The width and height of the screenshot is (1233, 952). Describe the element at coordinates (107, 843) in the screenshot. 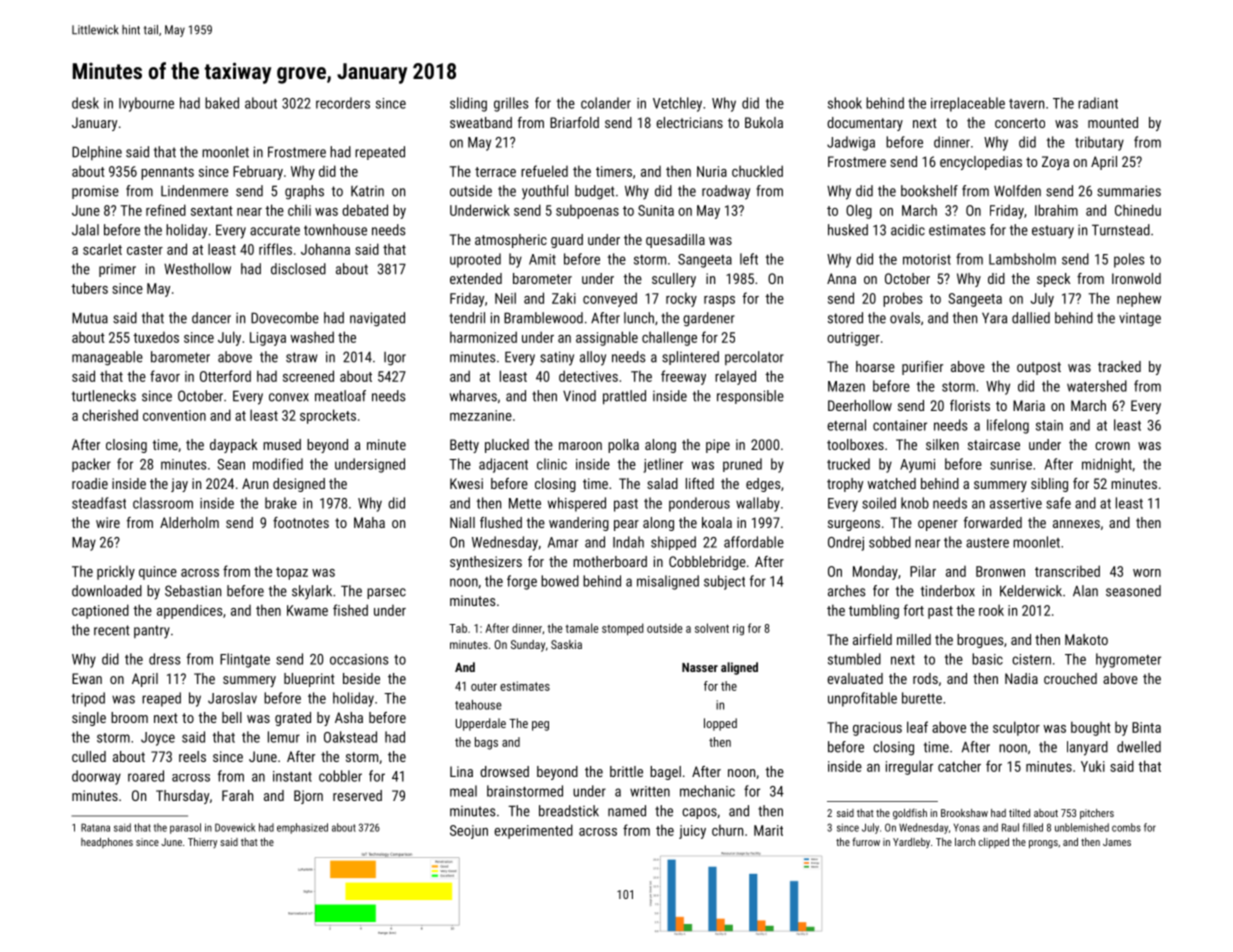

I see `headphones` at that location.
